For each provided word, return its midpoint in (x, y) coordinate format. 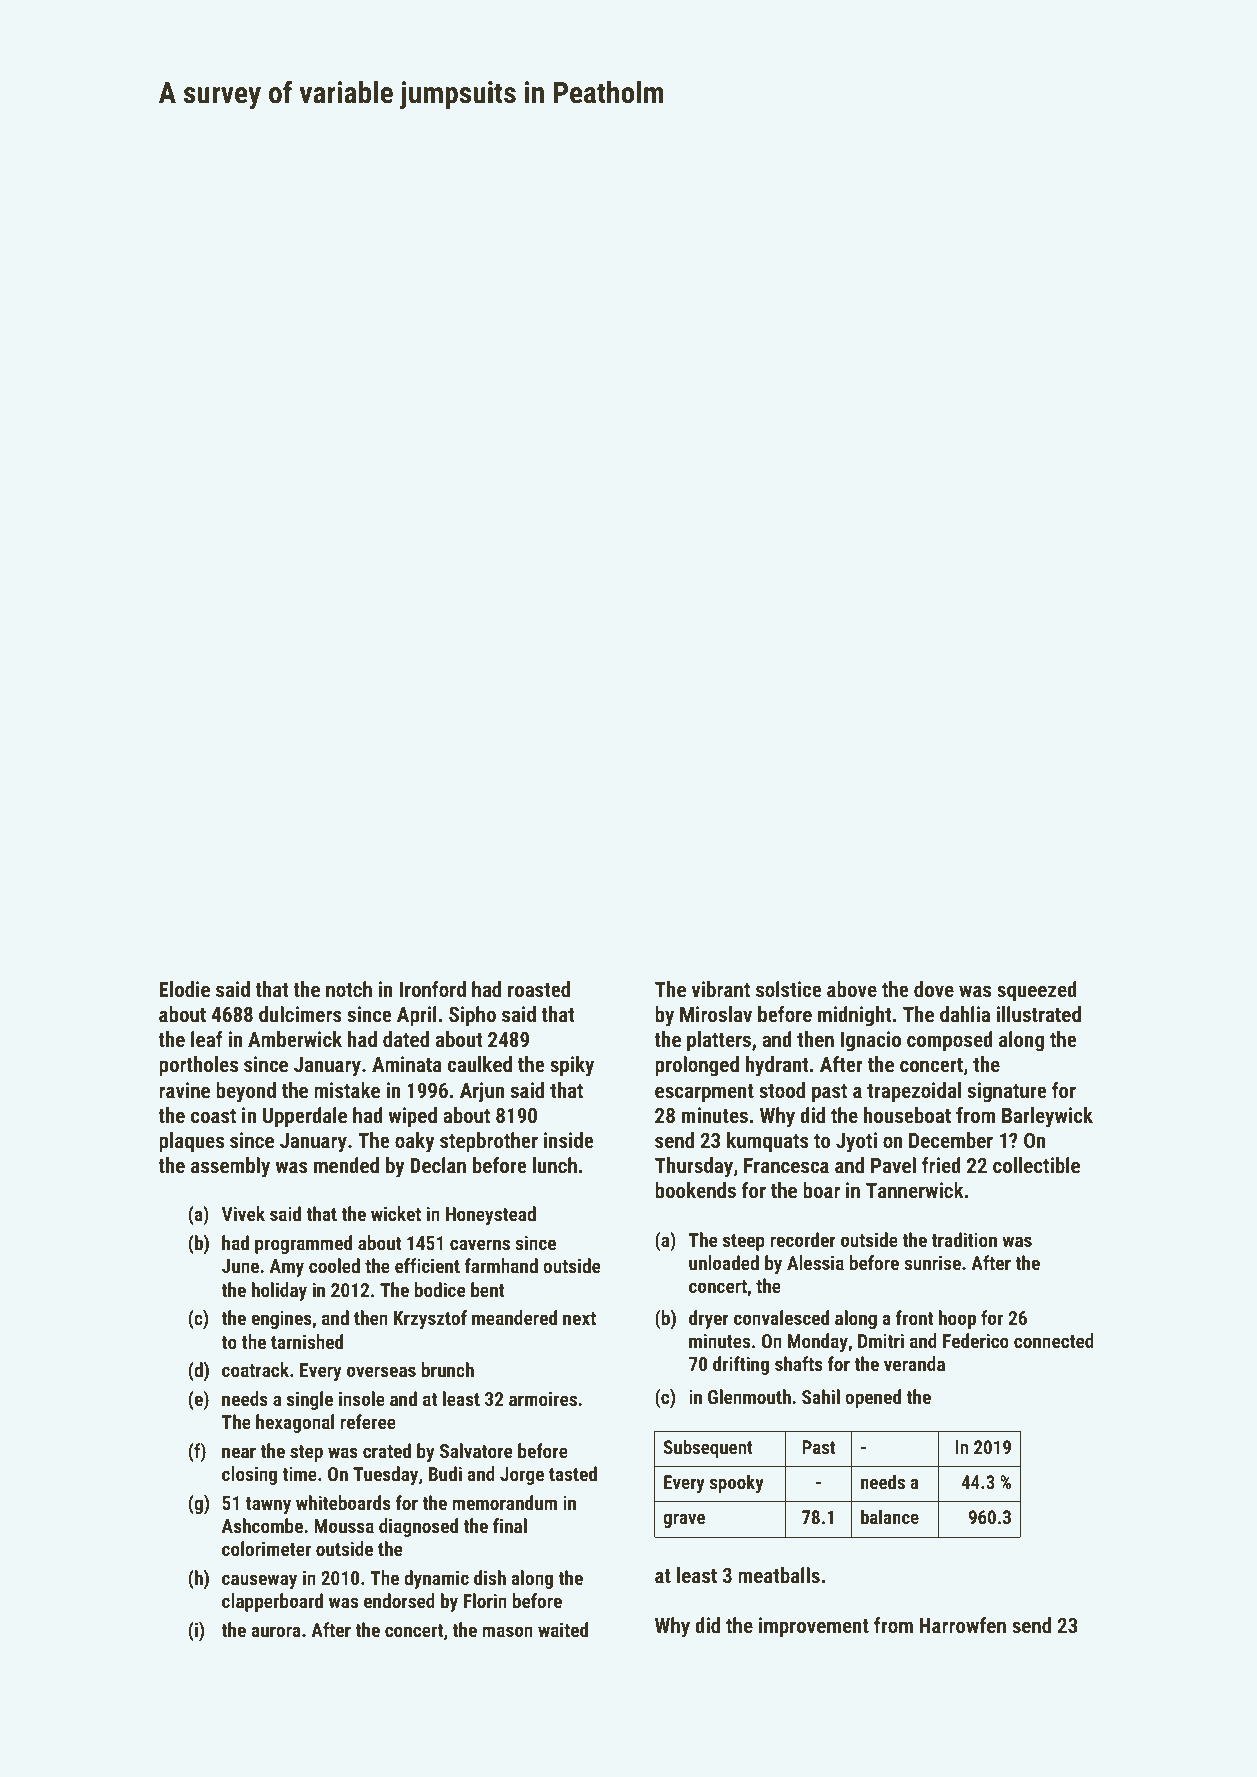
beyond (246, 1092)
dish (490, 1577)
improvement (814, 1627)
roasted (539, 989)
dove (934, 989)
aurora (276, 1631)
